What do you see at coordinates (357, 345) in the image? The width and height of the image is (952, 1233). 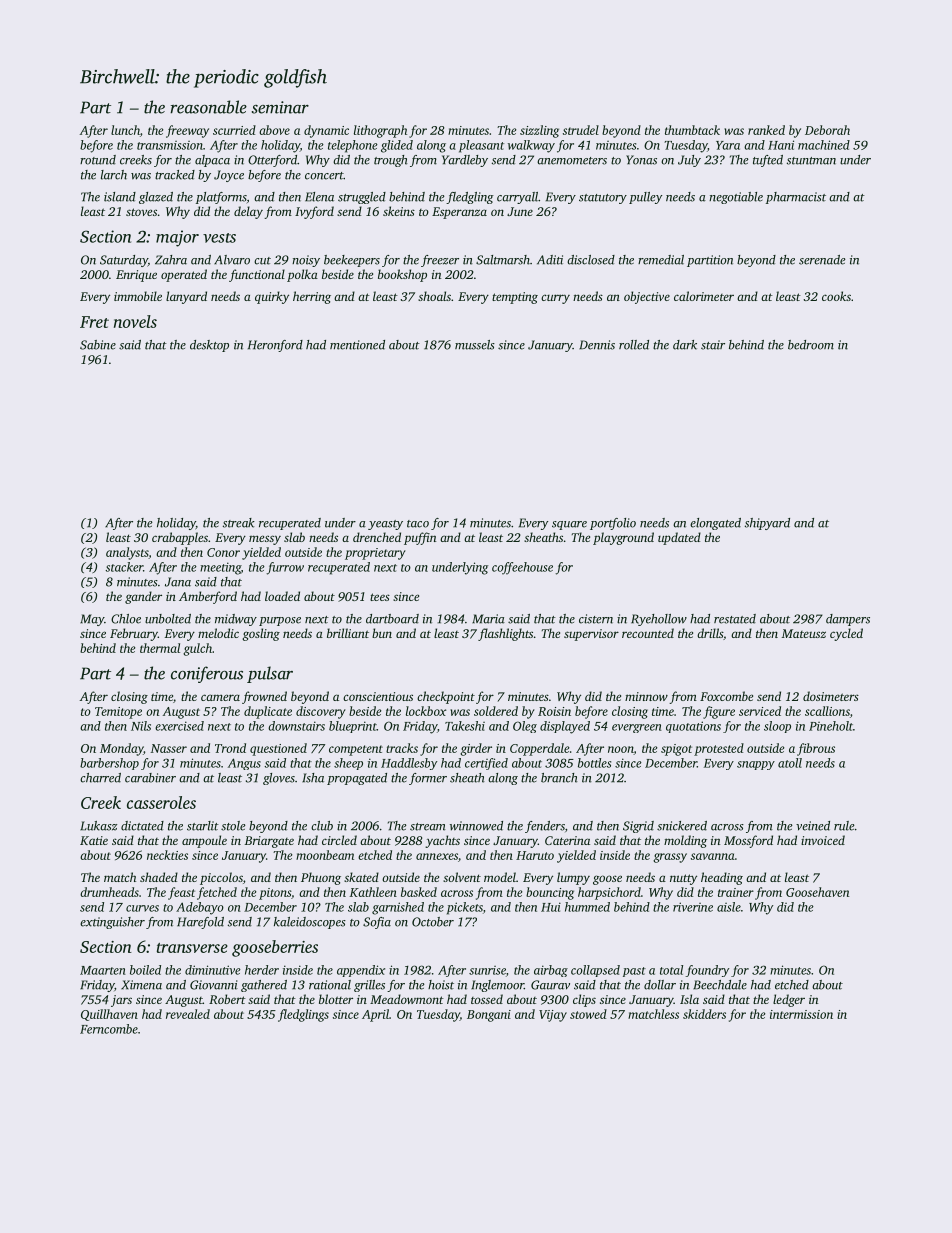 I see `mentioned` at bounding box center [357, 345].
